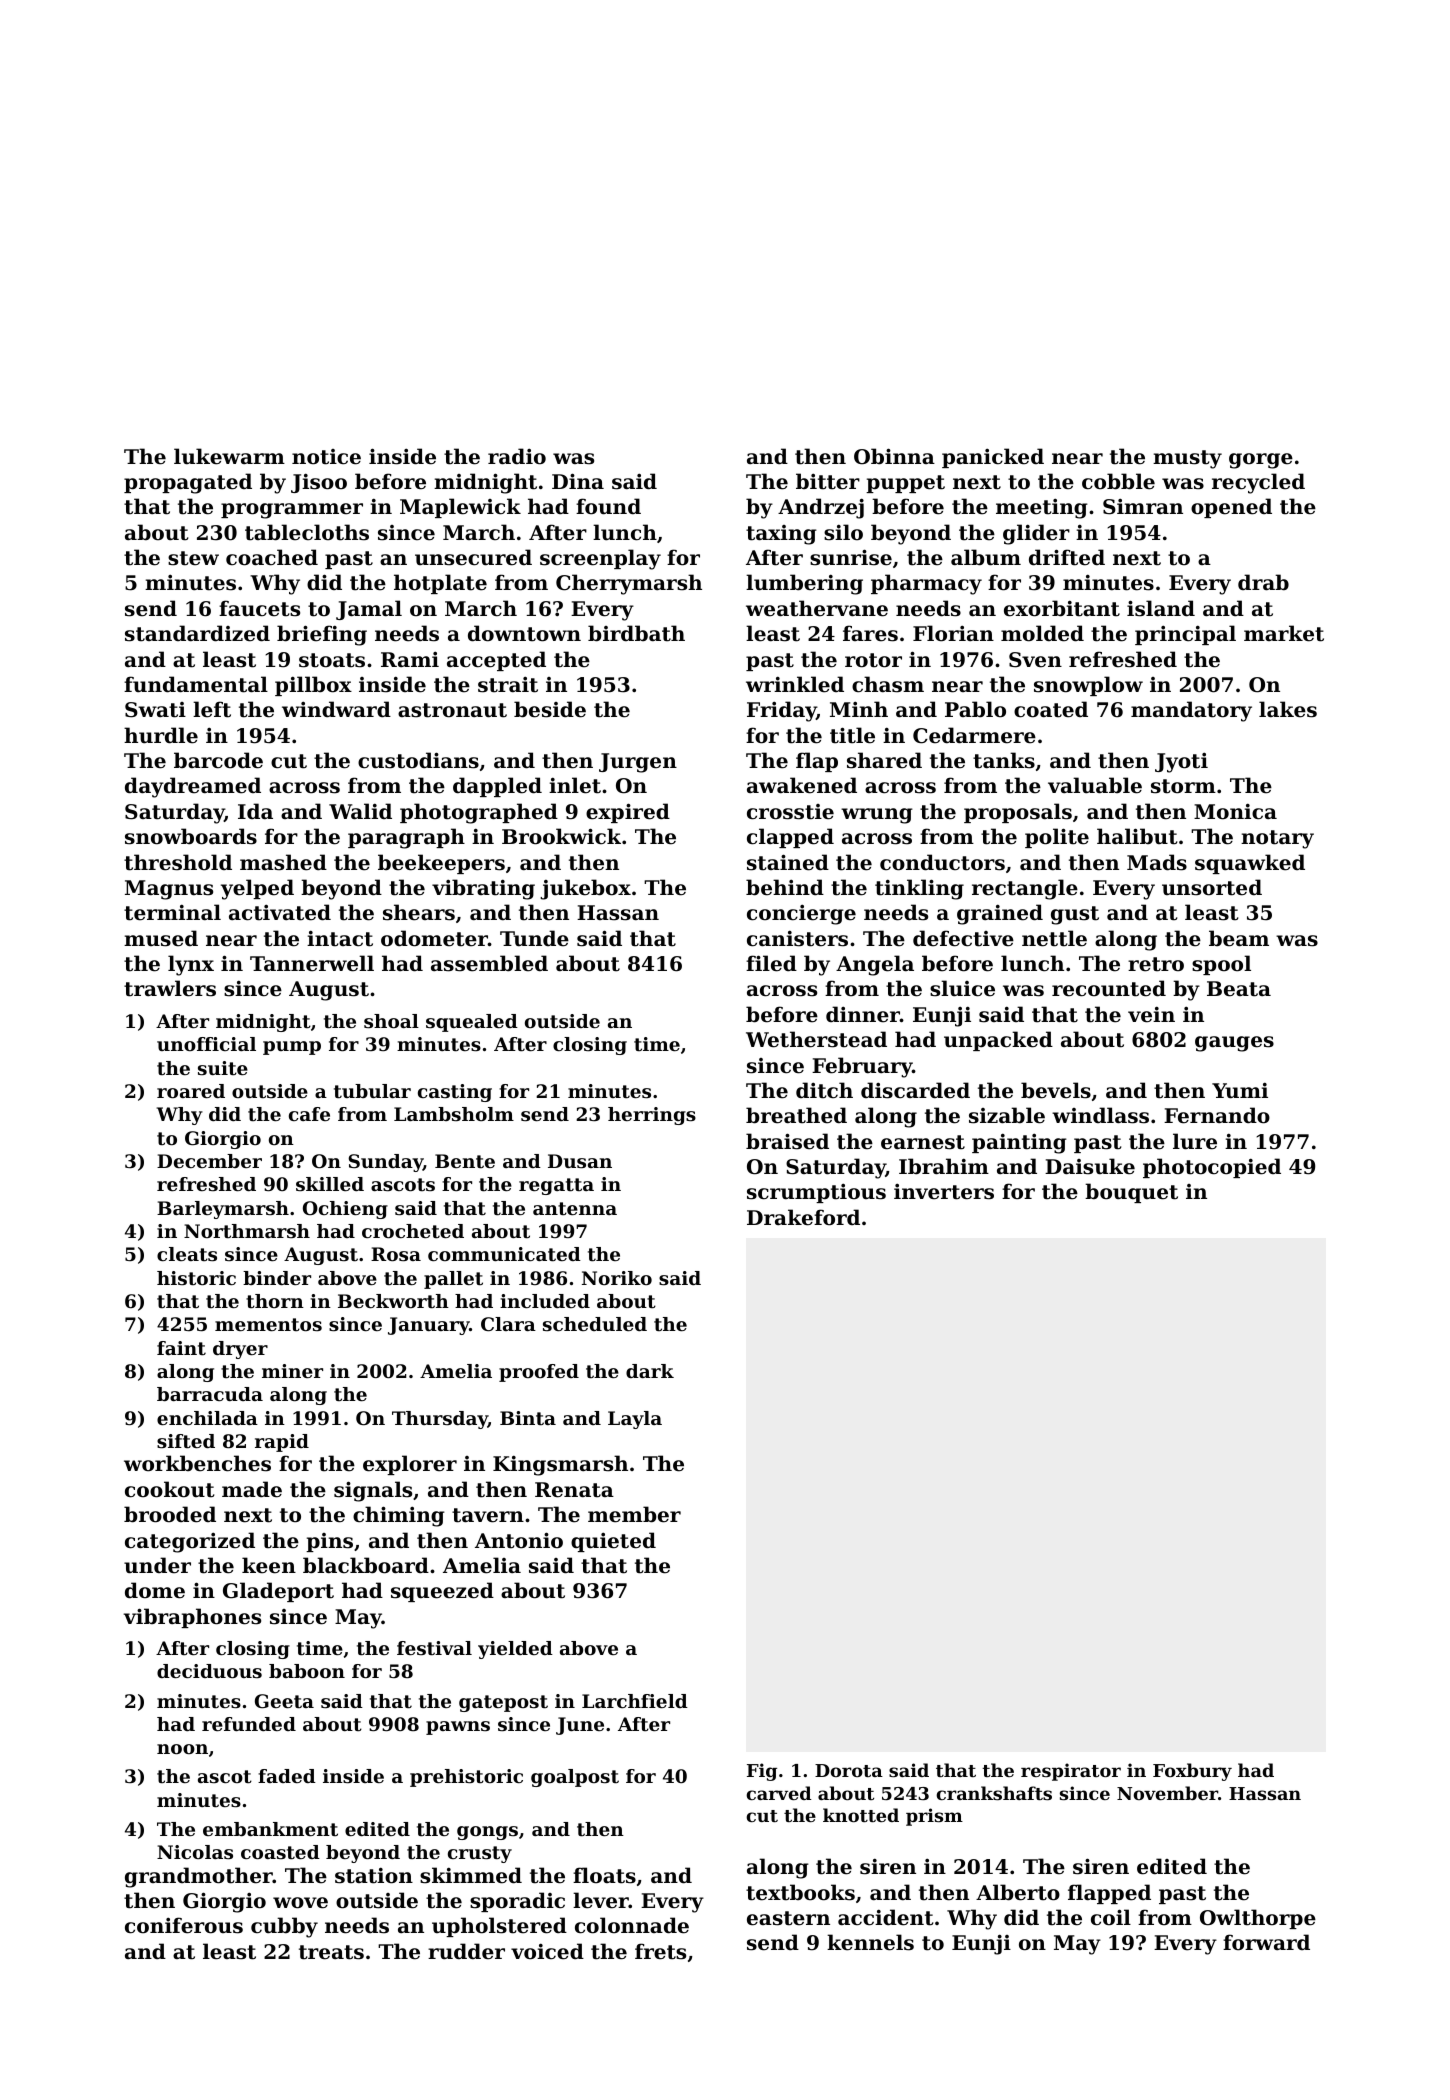  I want to click on snowplow, so click(1088, 686).
